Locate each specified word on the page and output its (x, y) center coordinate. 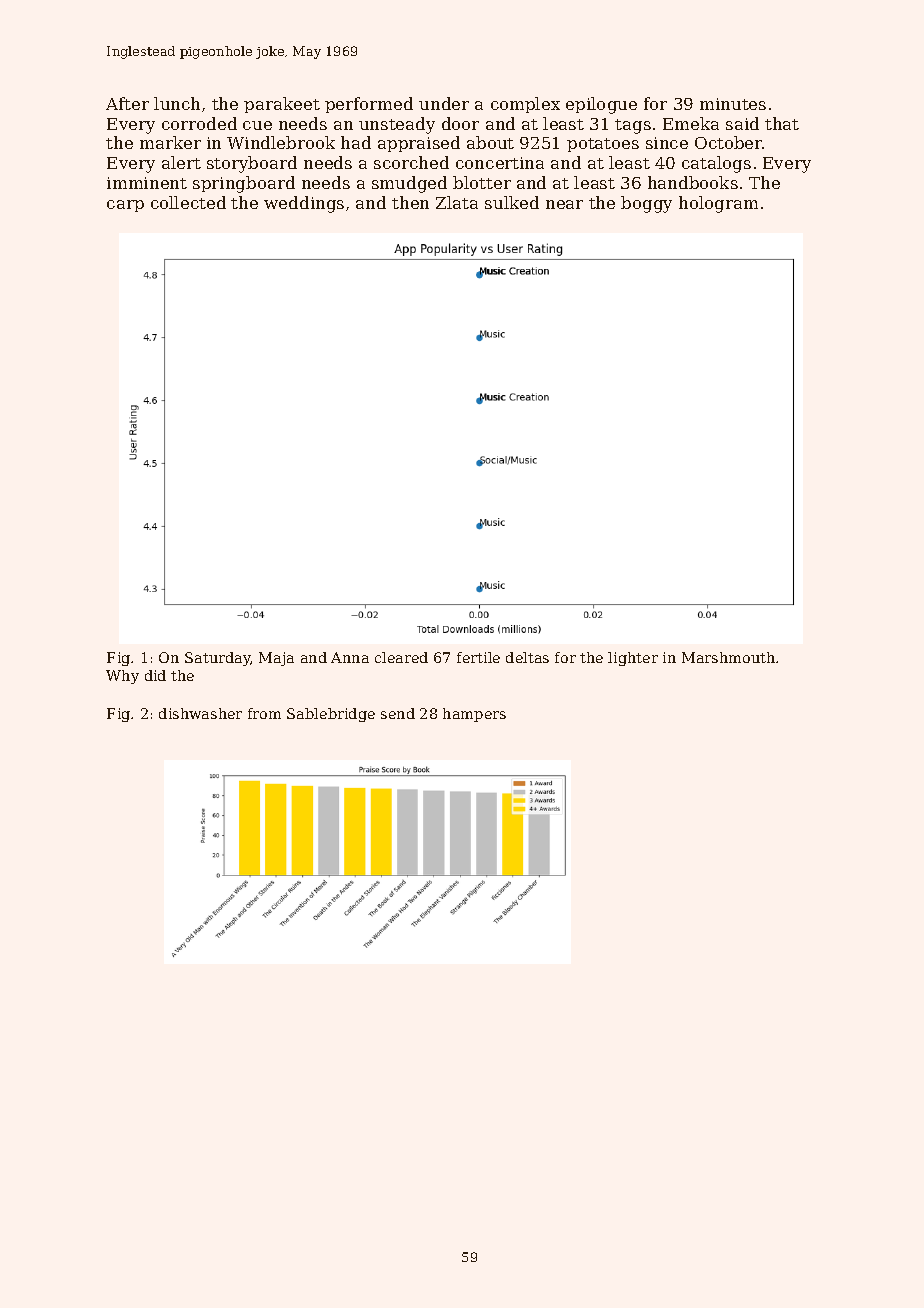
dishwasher (200, 713)
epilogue (601, 105)
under (444, 103)
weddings (304, 204)
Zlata (457, 202)
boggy (646, 204)
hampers (474, 715)
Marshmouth (728, 657)
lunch (177, 103)
